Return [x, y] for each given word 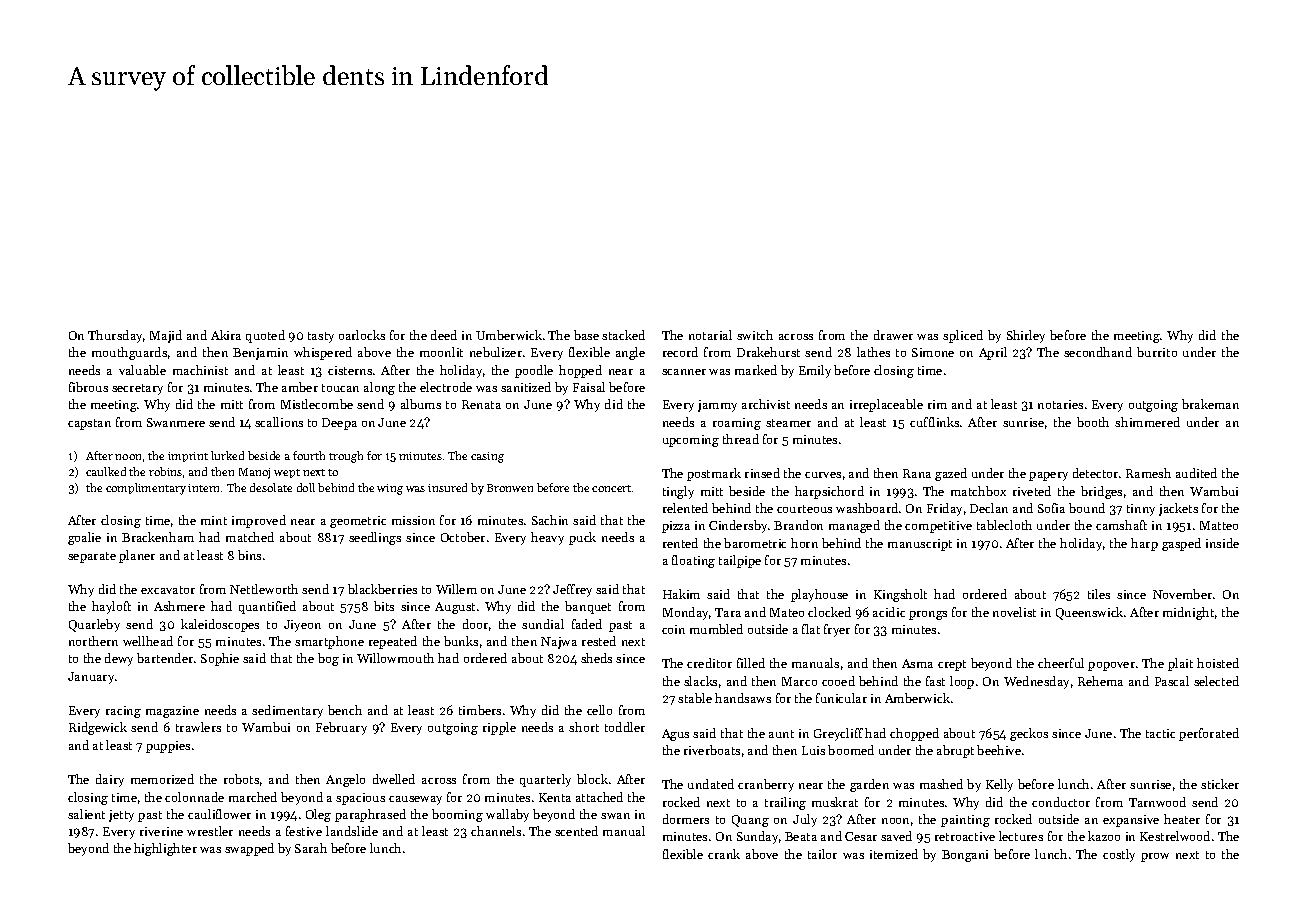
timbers [480, 710]
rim [937, 404]
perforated [1209, 734]
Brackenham [158, 537]
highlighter [165, 849]
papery [1048, 476]
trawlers [198, 727]
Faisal [589, 387]
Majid [166, 336]
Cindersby [738, 526]
